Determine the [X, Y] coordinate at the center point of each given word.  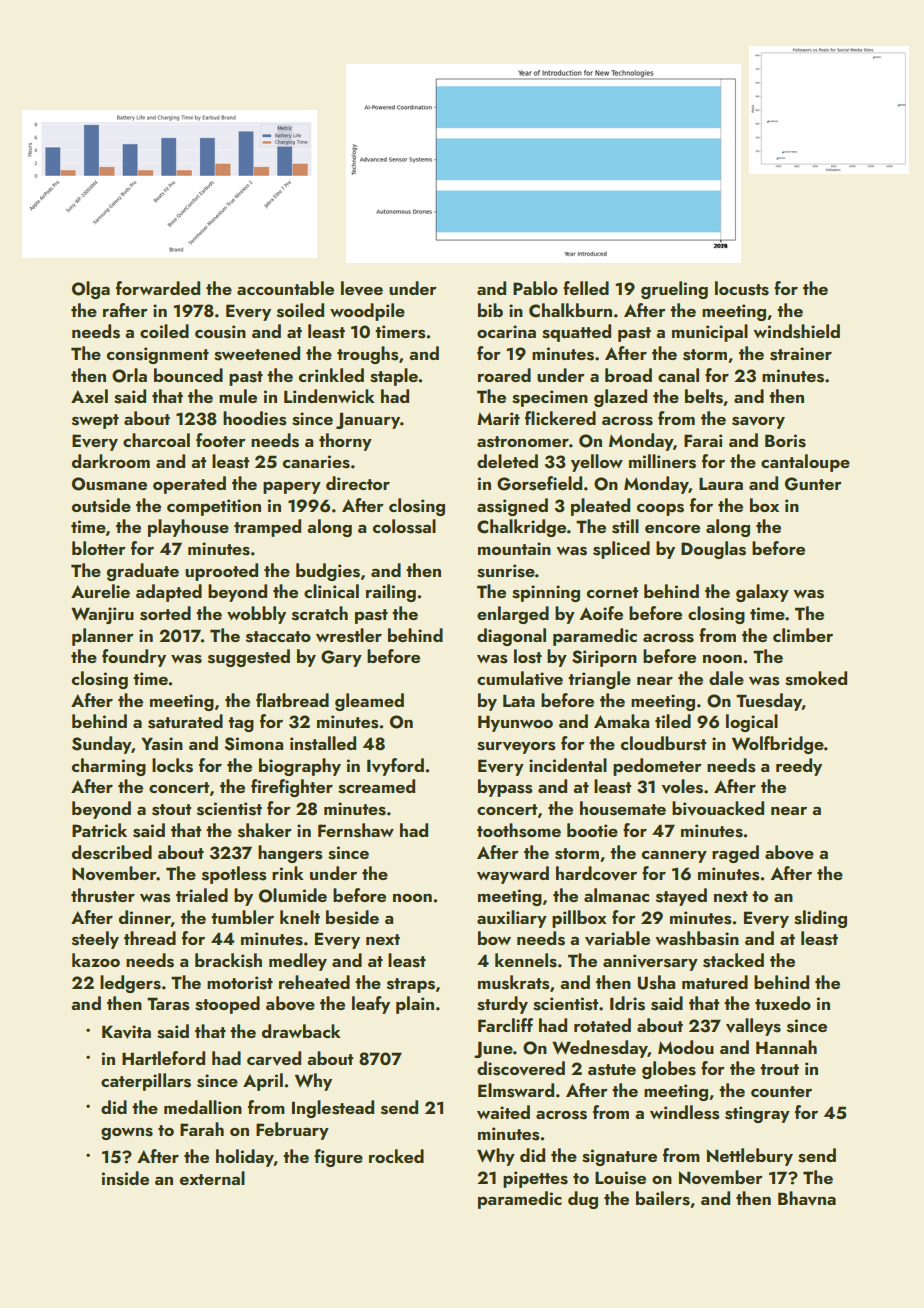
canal [678, 375]
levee [362, 288]
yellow [597, 463]
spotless [234, 875]
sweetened [257, 353]
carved [274, 1058]
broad [628, 375]
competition [214, 507]
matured [715, 982]
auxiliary [512, 919]
